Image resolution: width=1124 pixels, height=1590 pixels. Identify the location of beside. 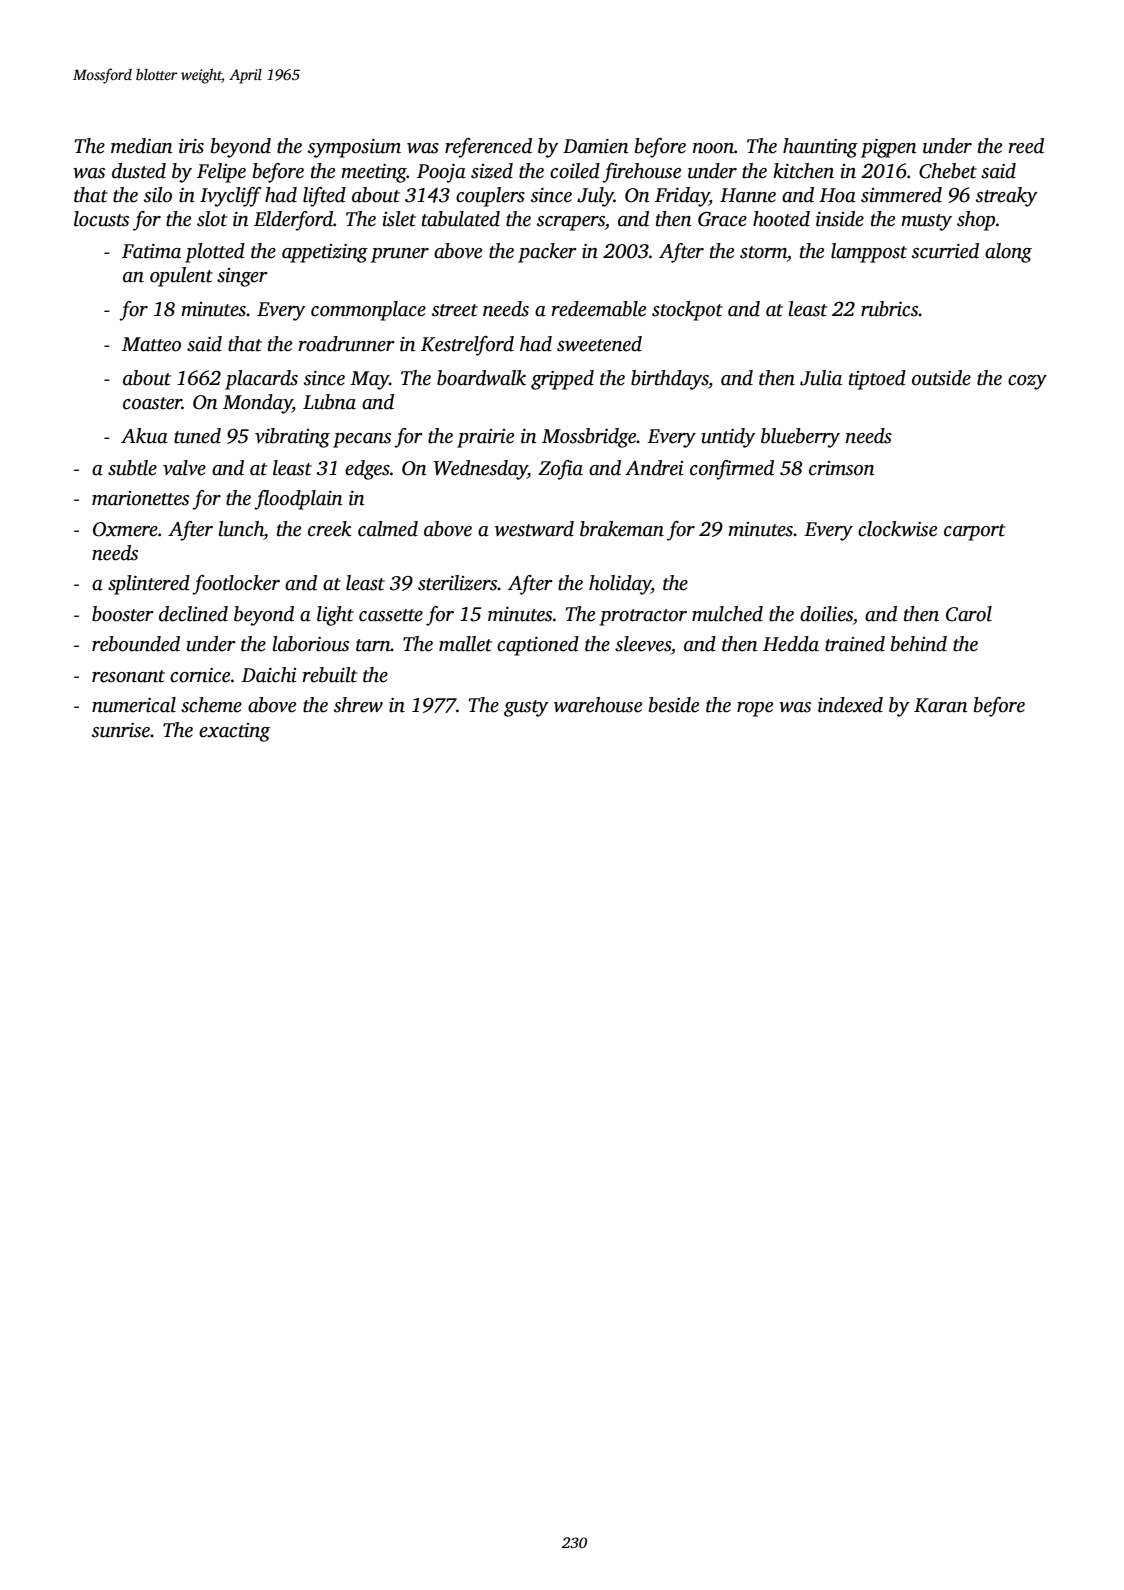
(674, 705).
